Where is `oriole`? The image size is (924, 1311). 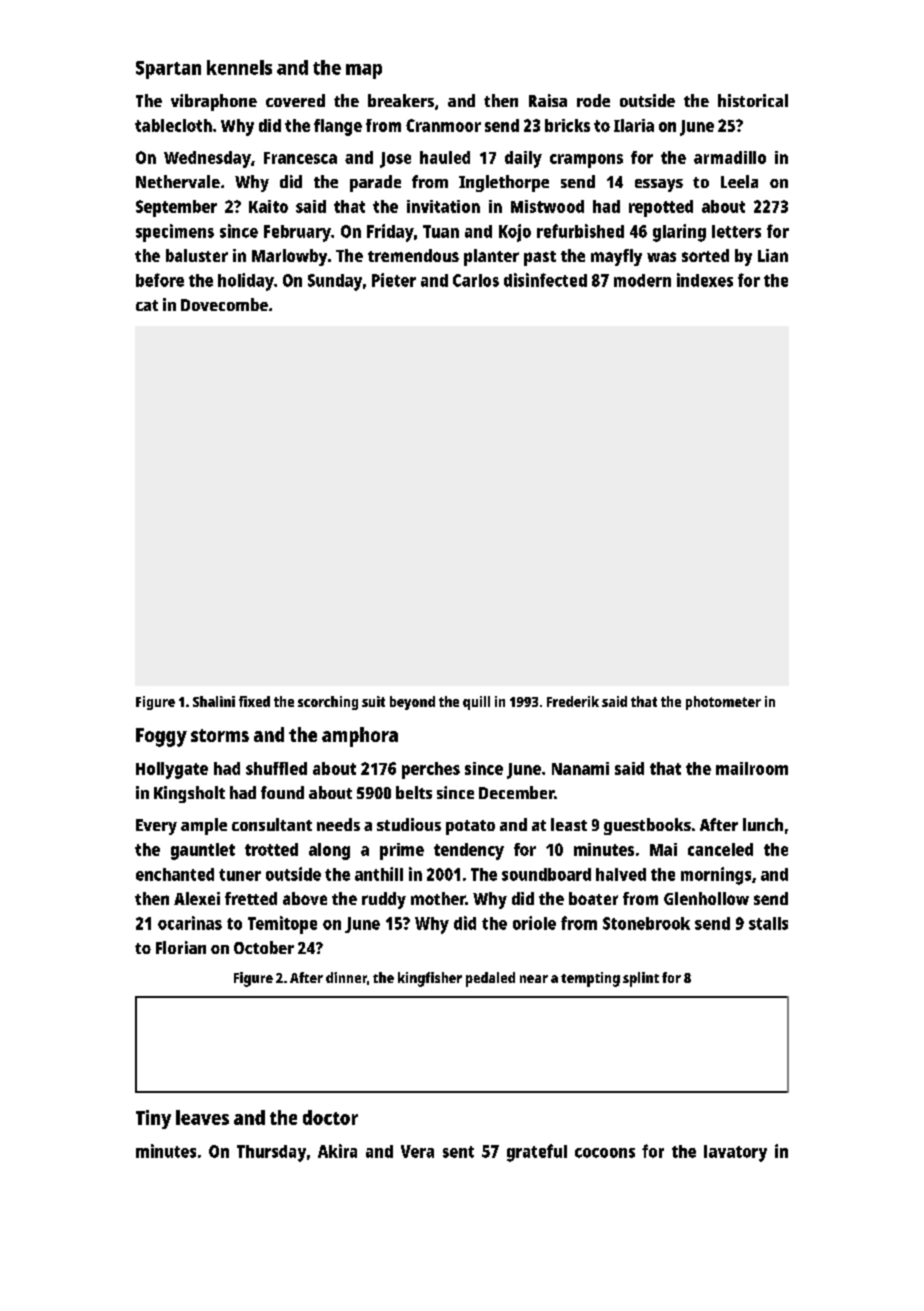
oriole is located at coordinates (534, 923).
